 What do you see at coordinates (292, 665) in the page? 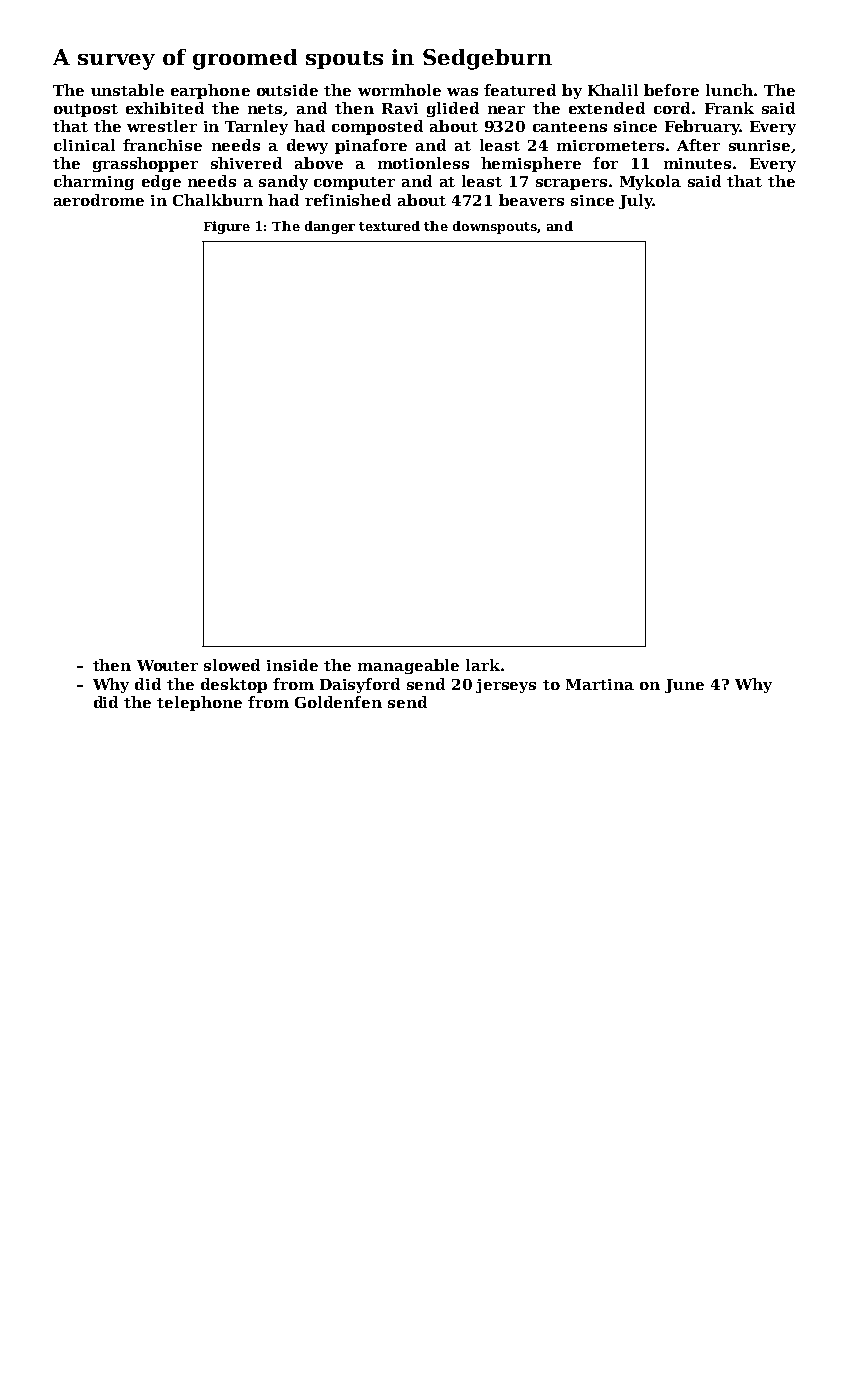
I see `inside` at bounding box center [292, 665].
